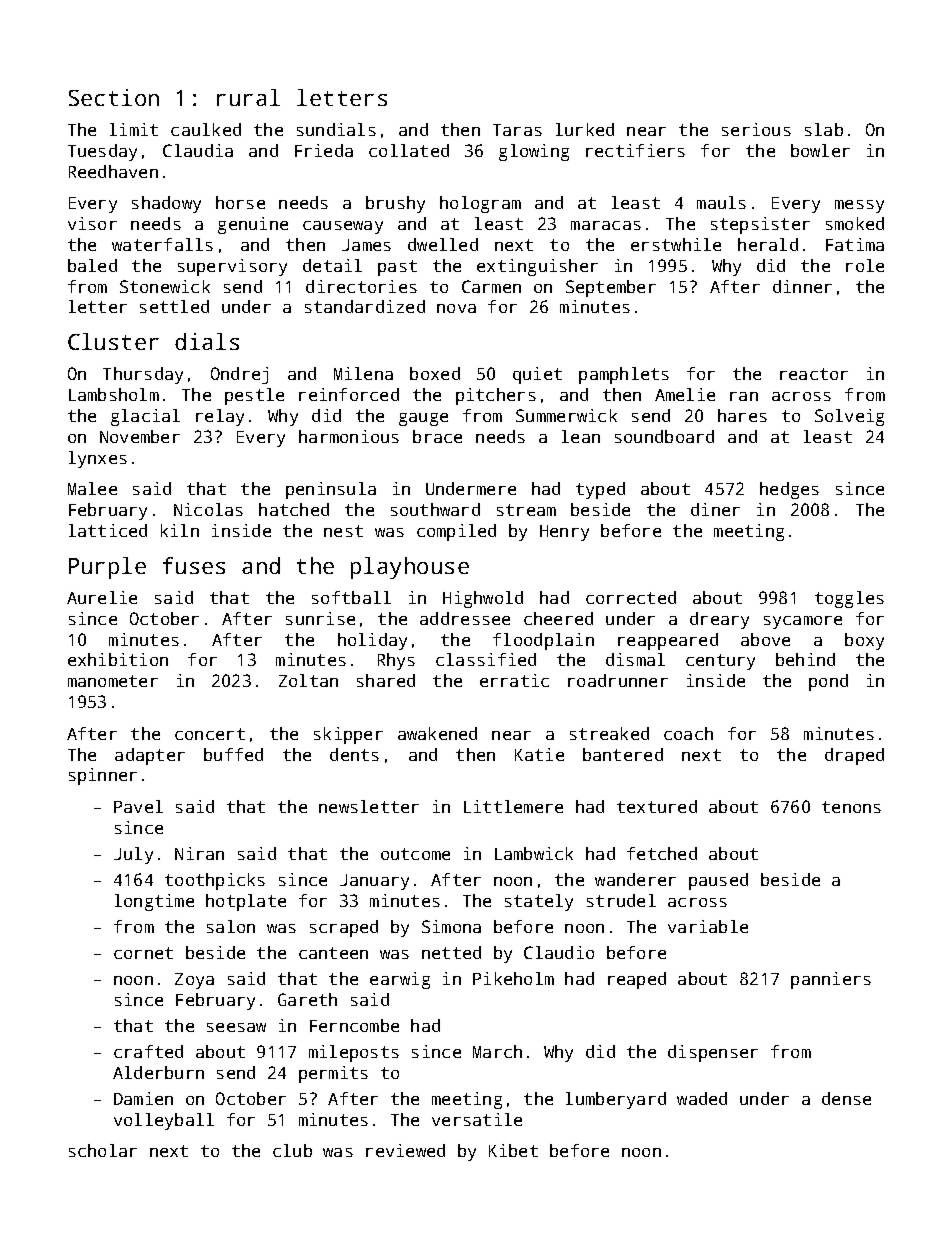 Image resolution: width=952 pixels, height=1233 pixels. Describe the element at coordinates (292, 1150) in the screenshot. I see `club` at that location.
